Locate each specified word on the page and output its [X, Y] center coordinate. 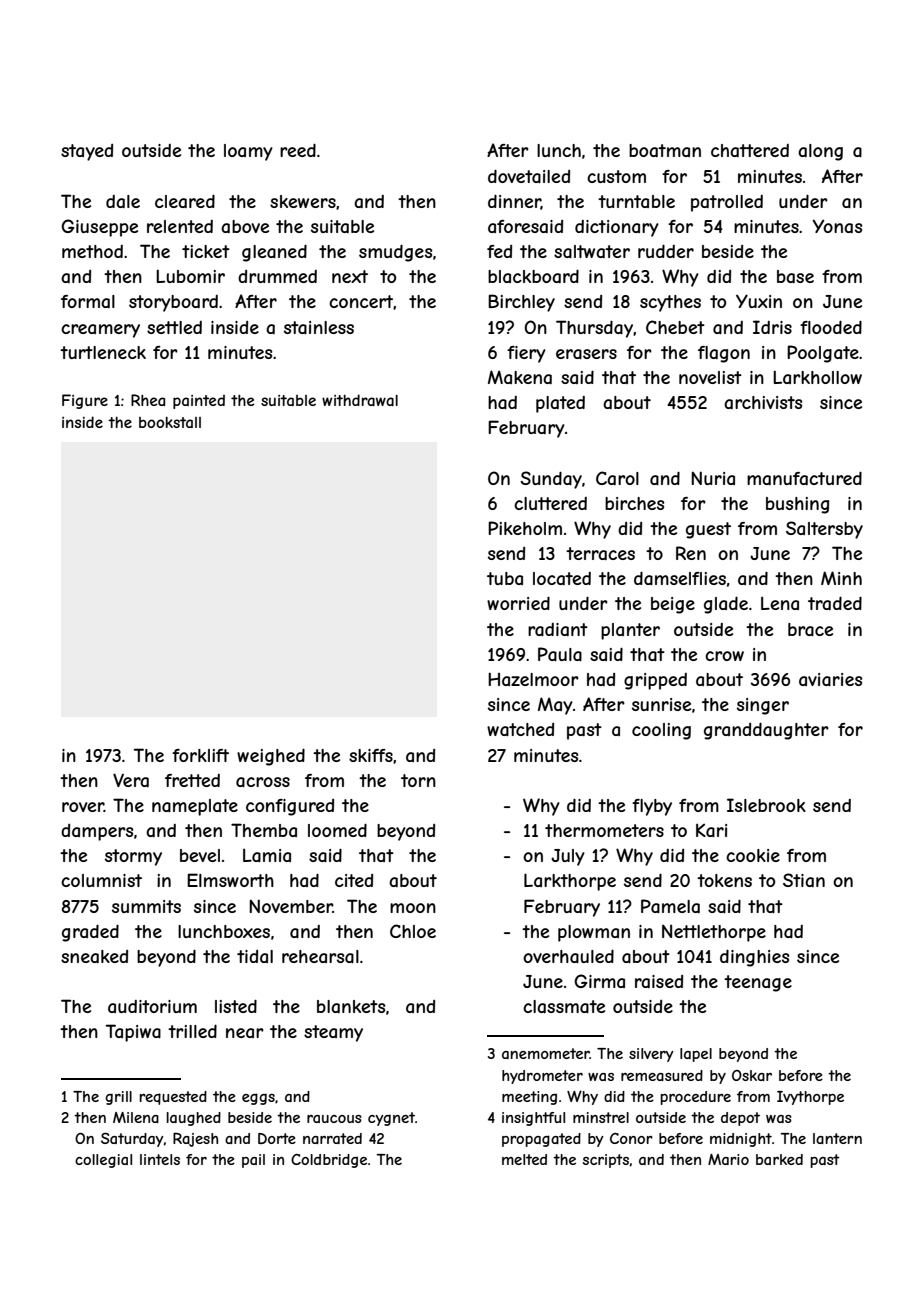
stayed [87, 152]
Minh [841, 578]
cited [354, 880]
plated [560, 404]
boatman [665, 150]
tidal [255, 956]
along [820, 152]
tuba [505, 578]
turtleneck [103, 352]
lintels [160, 1159]
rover [83, 807]
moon [413, 908]
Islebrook [766, 805]
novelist [710, 377]
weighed [271, 757]
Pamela [670, 906]
